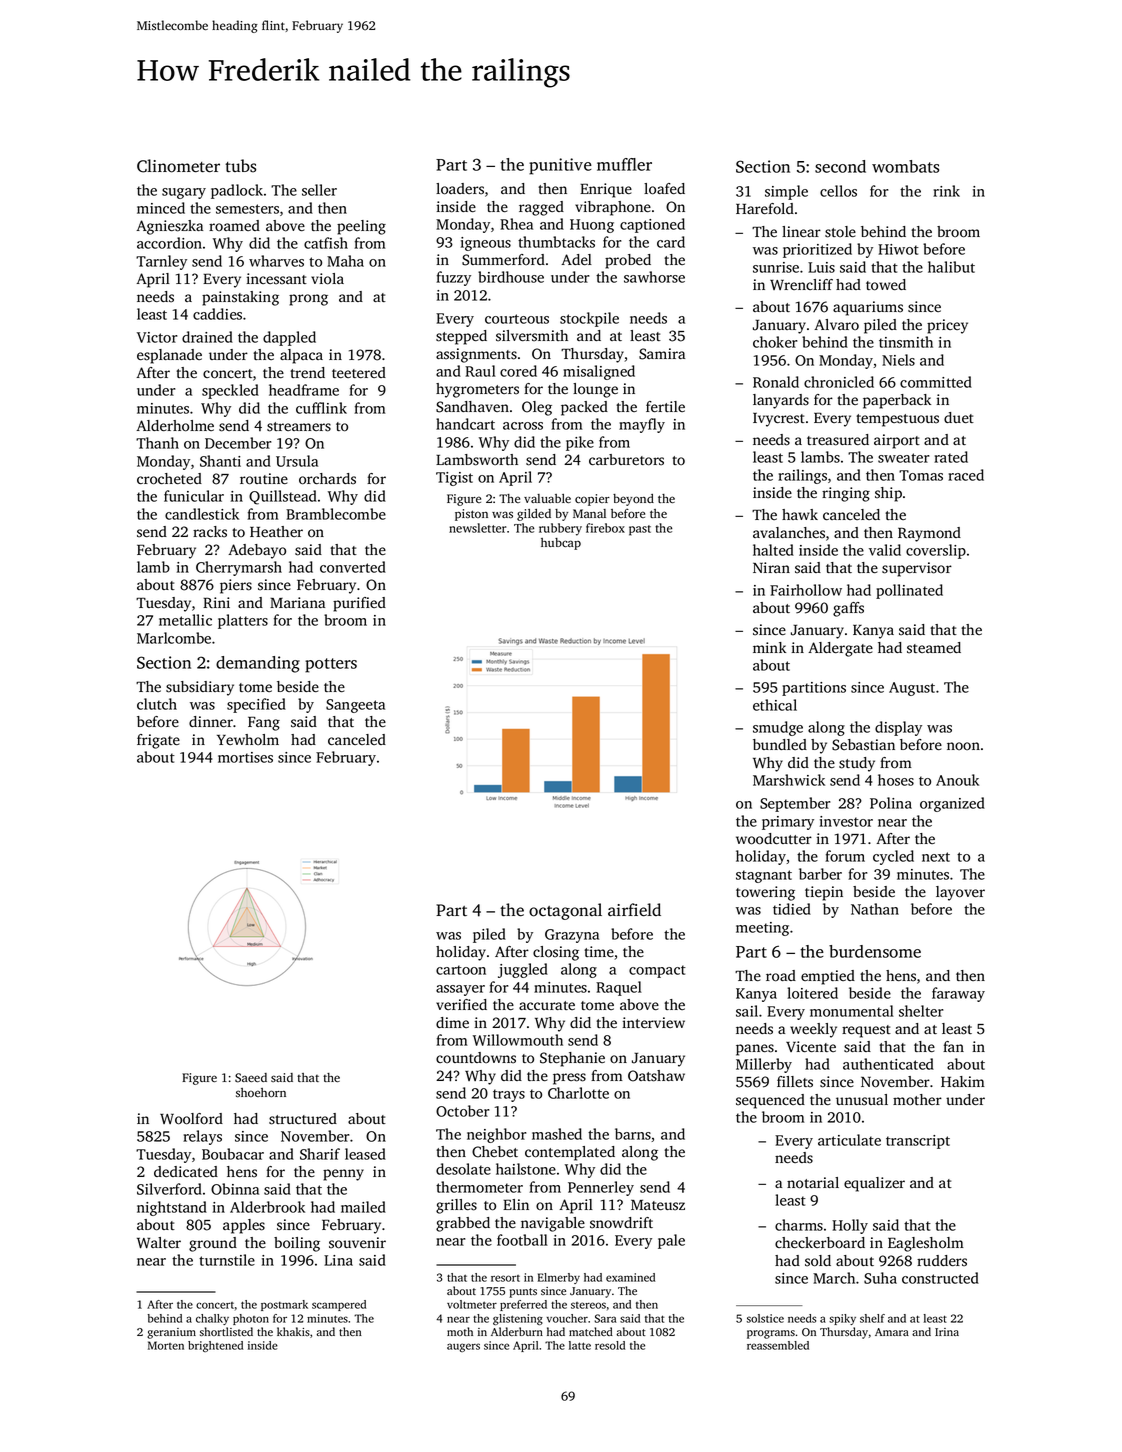 The image size is (1122, 1452). Describe the element at coordinates (178, 166) in the document. I see `Clinometer` at that location.
